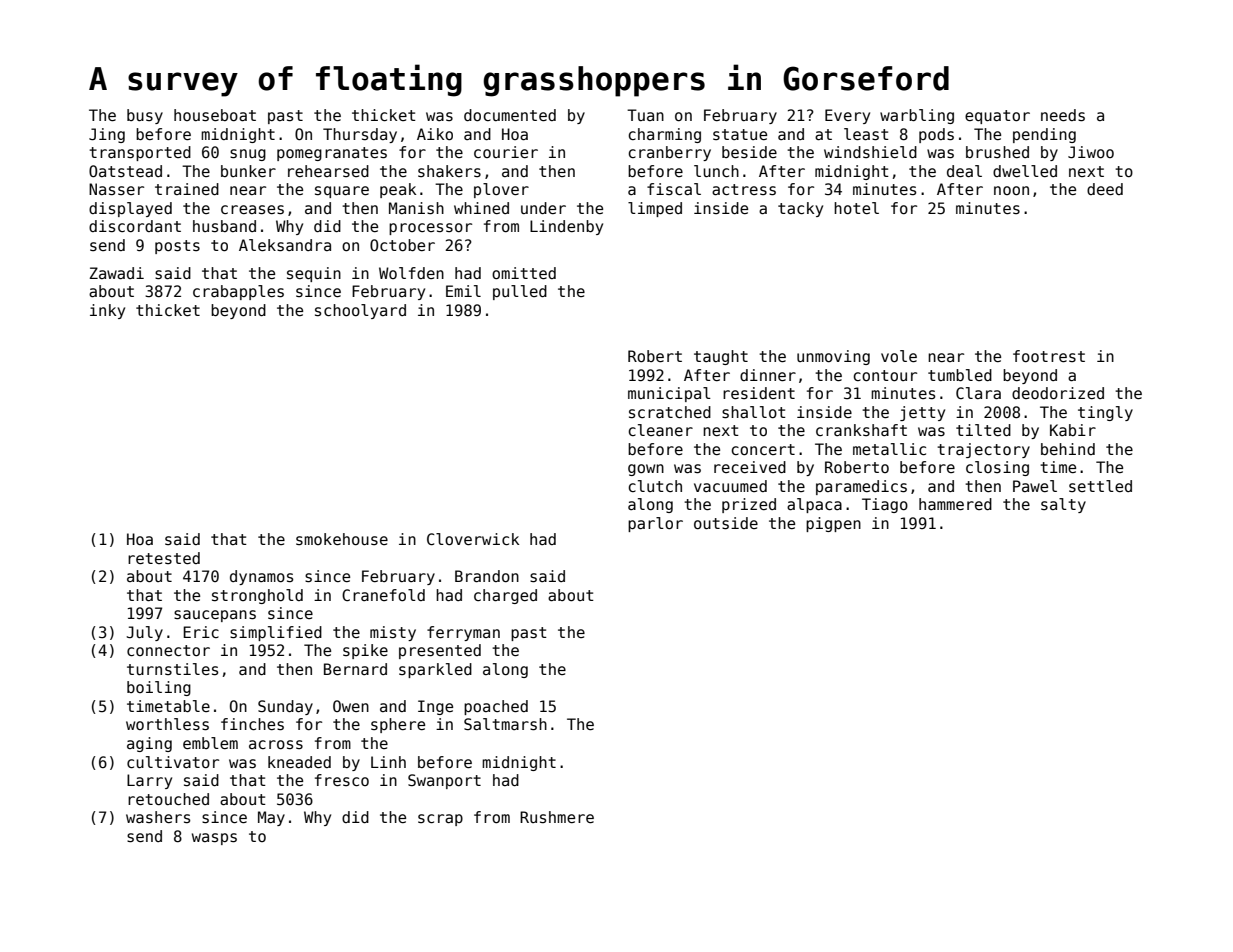 The width and height of the page is (1233, 952). Describe the element at coordinates (1105, 189) in the page. I see `deed` at that location.
